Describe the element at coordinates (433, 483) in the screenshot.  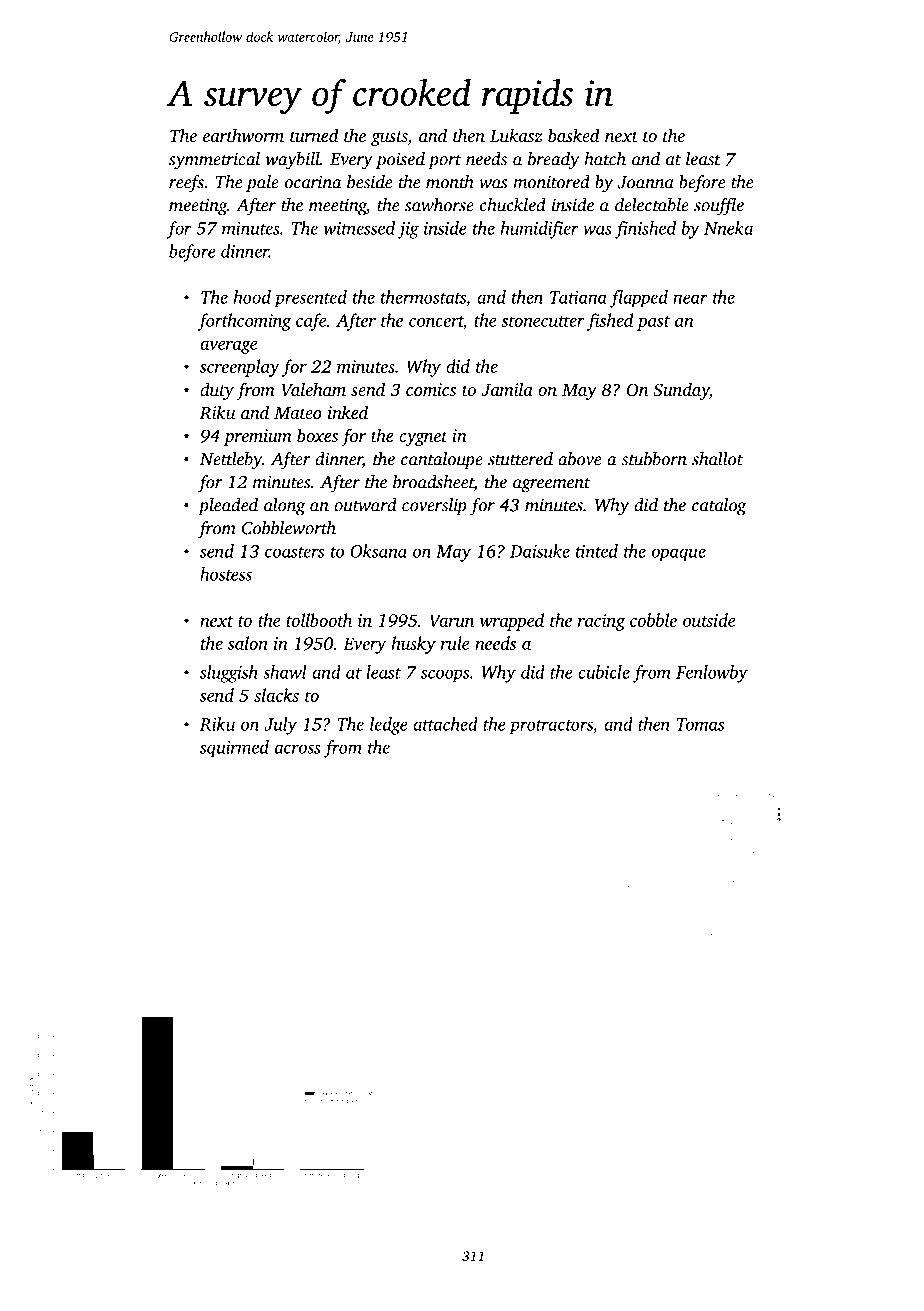
I see `broadsheet` at that location.
